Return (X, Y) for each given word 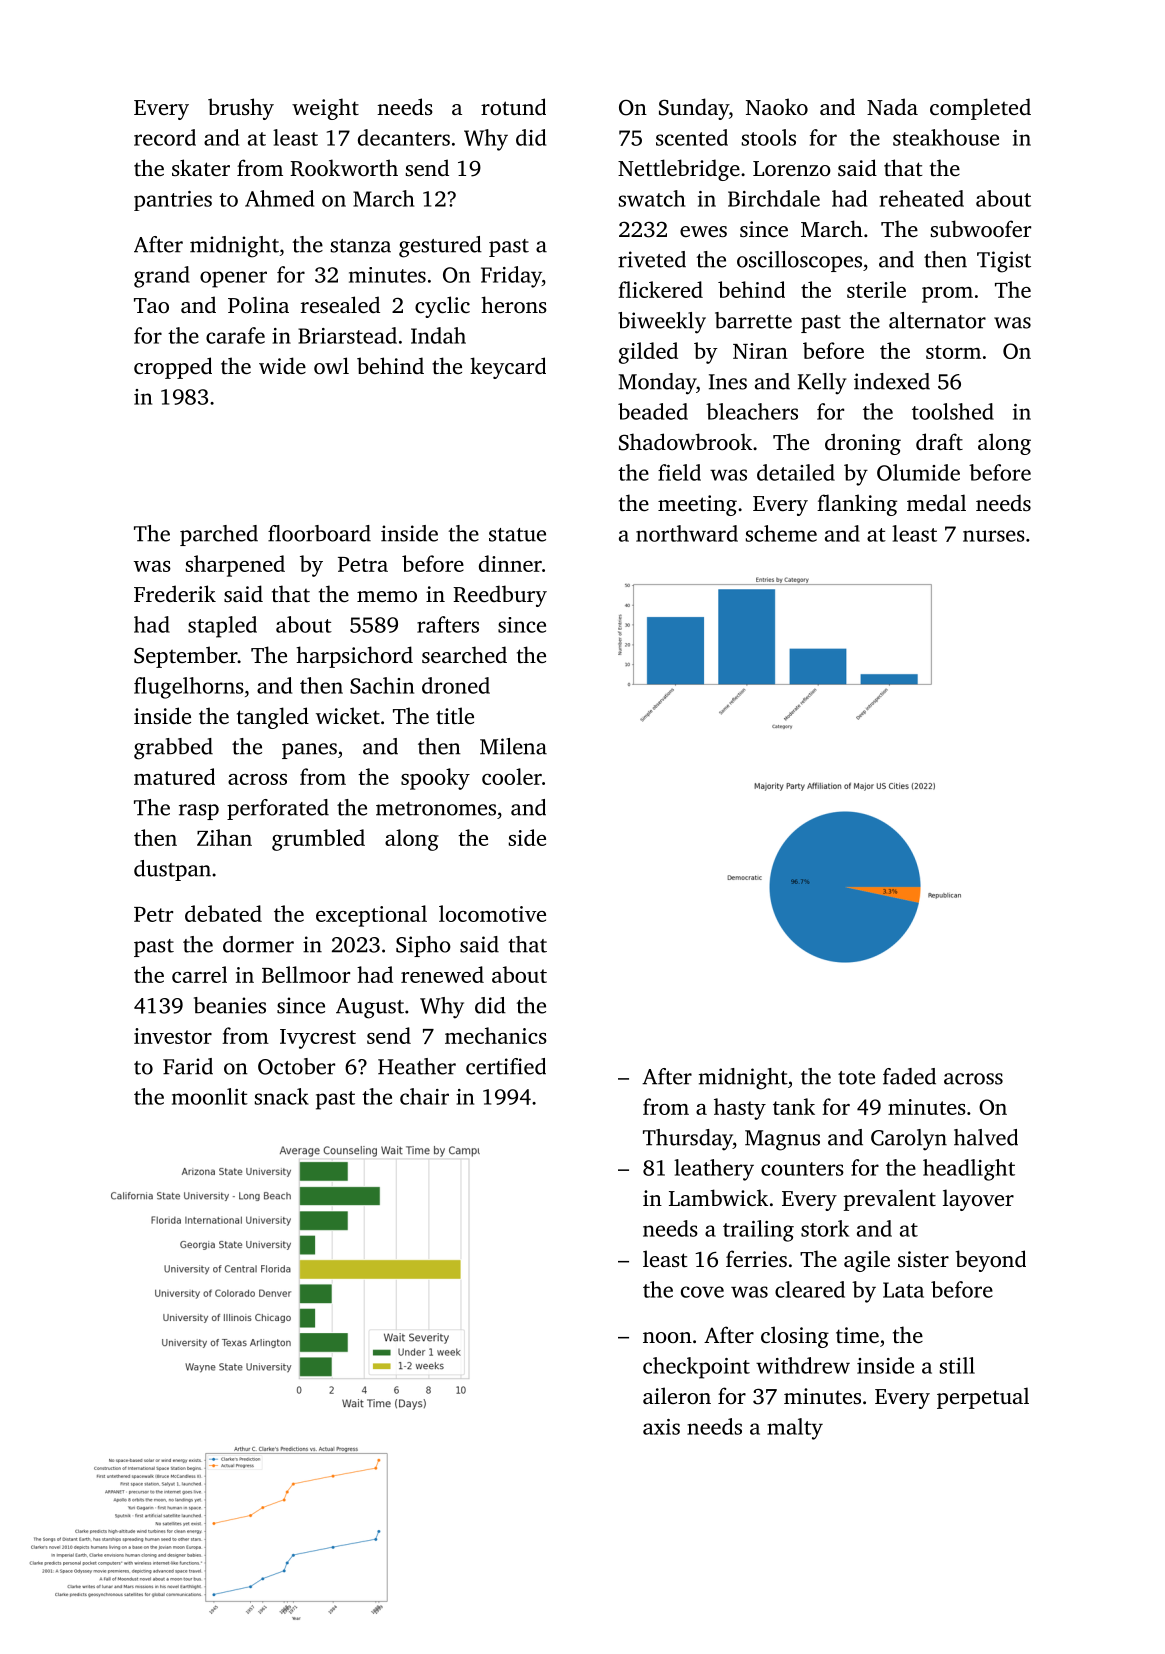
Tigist (1004, 262)
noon (667, 1337)
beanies (230, 1005)
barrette (753, 320)
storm (953, 352)
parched (219, 535)
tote (856, 1078)
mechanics (496, 1035)
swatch (652, 198)
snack (282, 1096)
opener (233, 279)
